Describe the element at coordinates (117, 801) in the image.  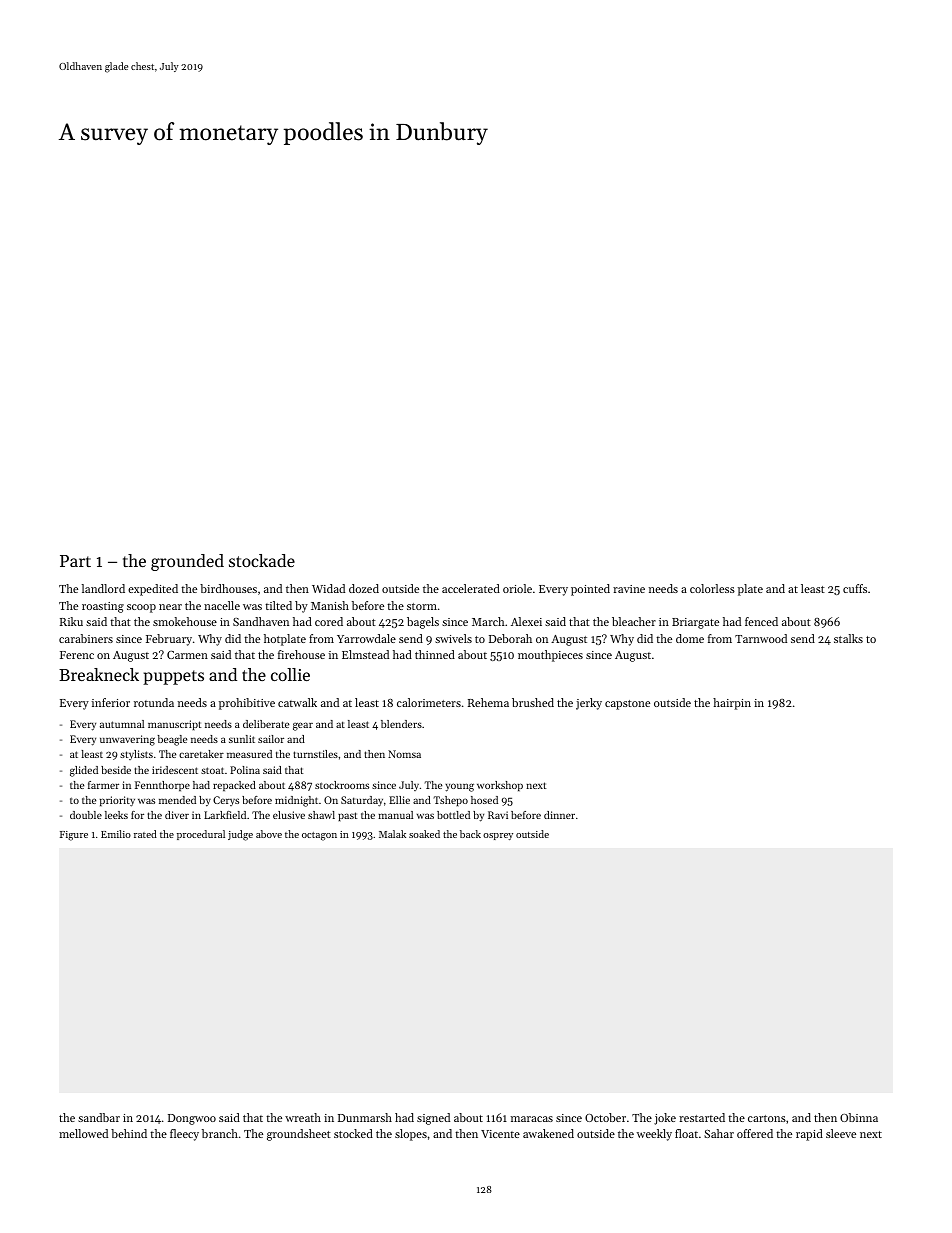
I see `priority` at that location.
